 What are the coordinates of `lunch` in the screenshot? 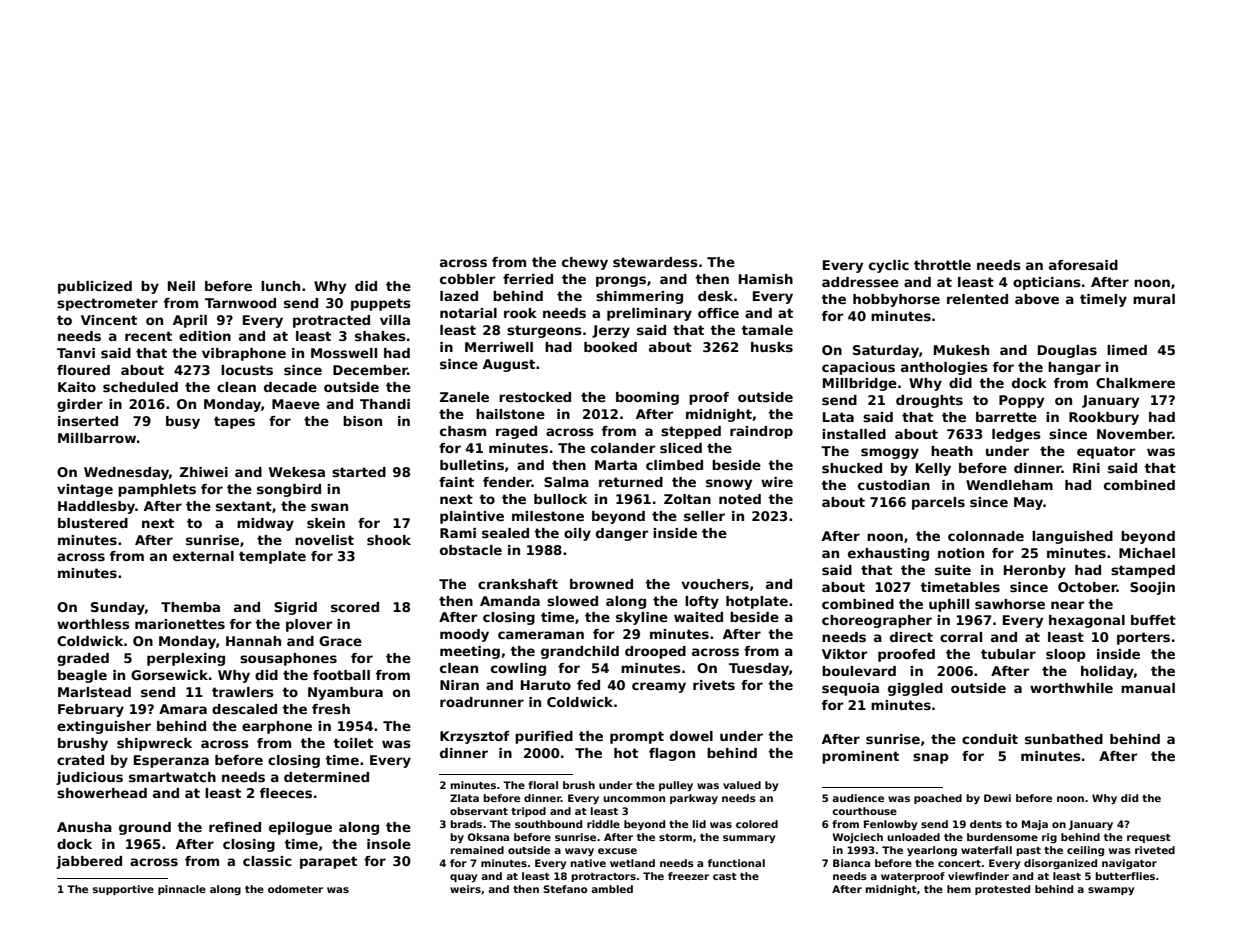 It's located at (280, 286).
